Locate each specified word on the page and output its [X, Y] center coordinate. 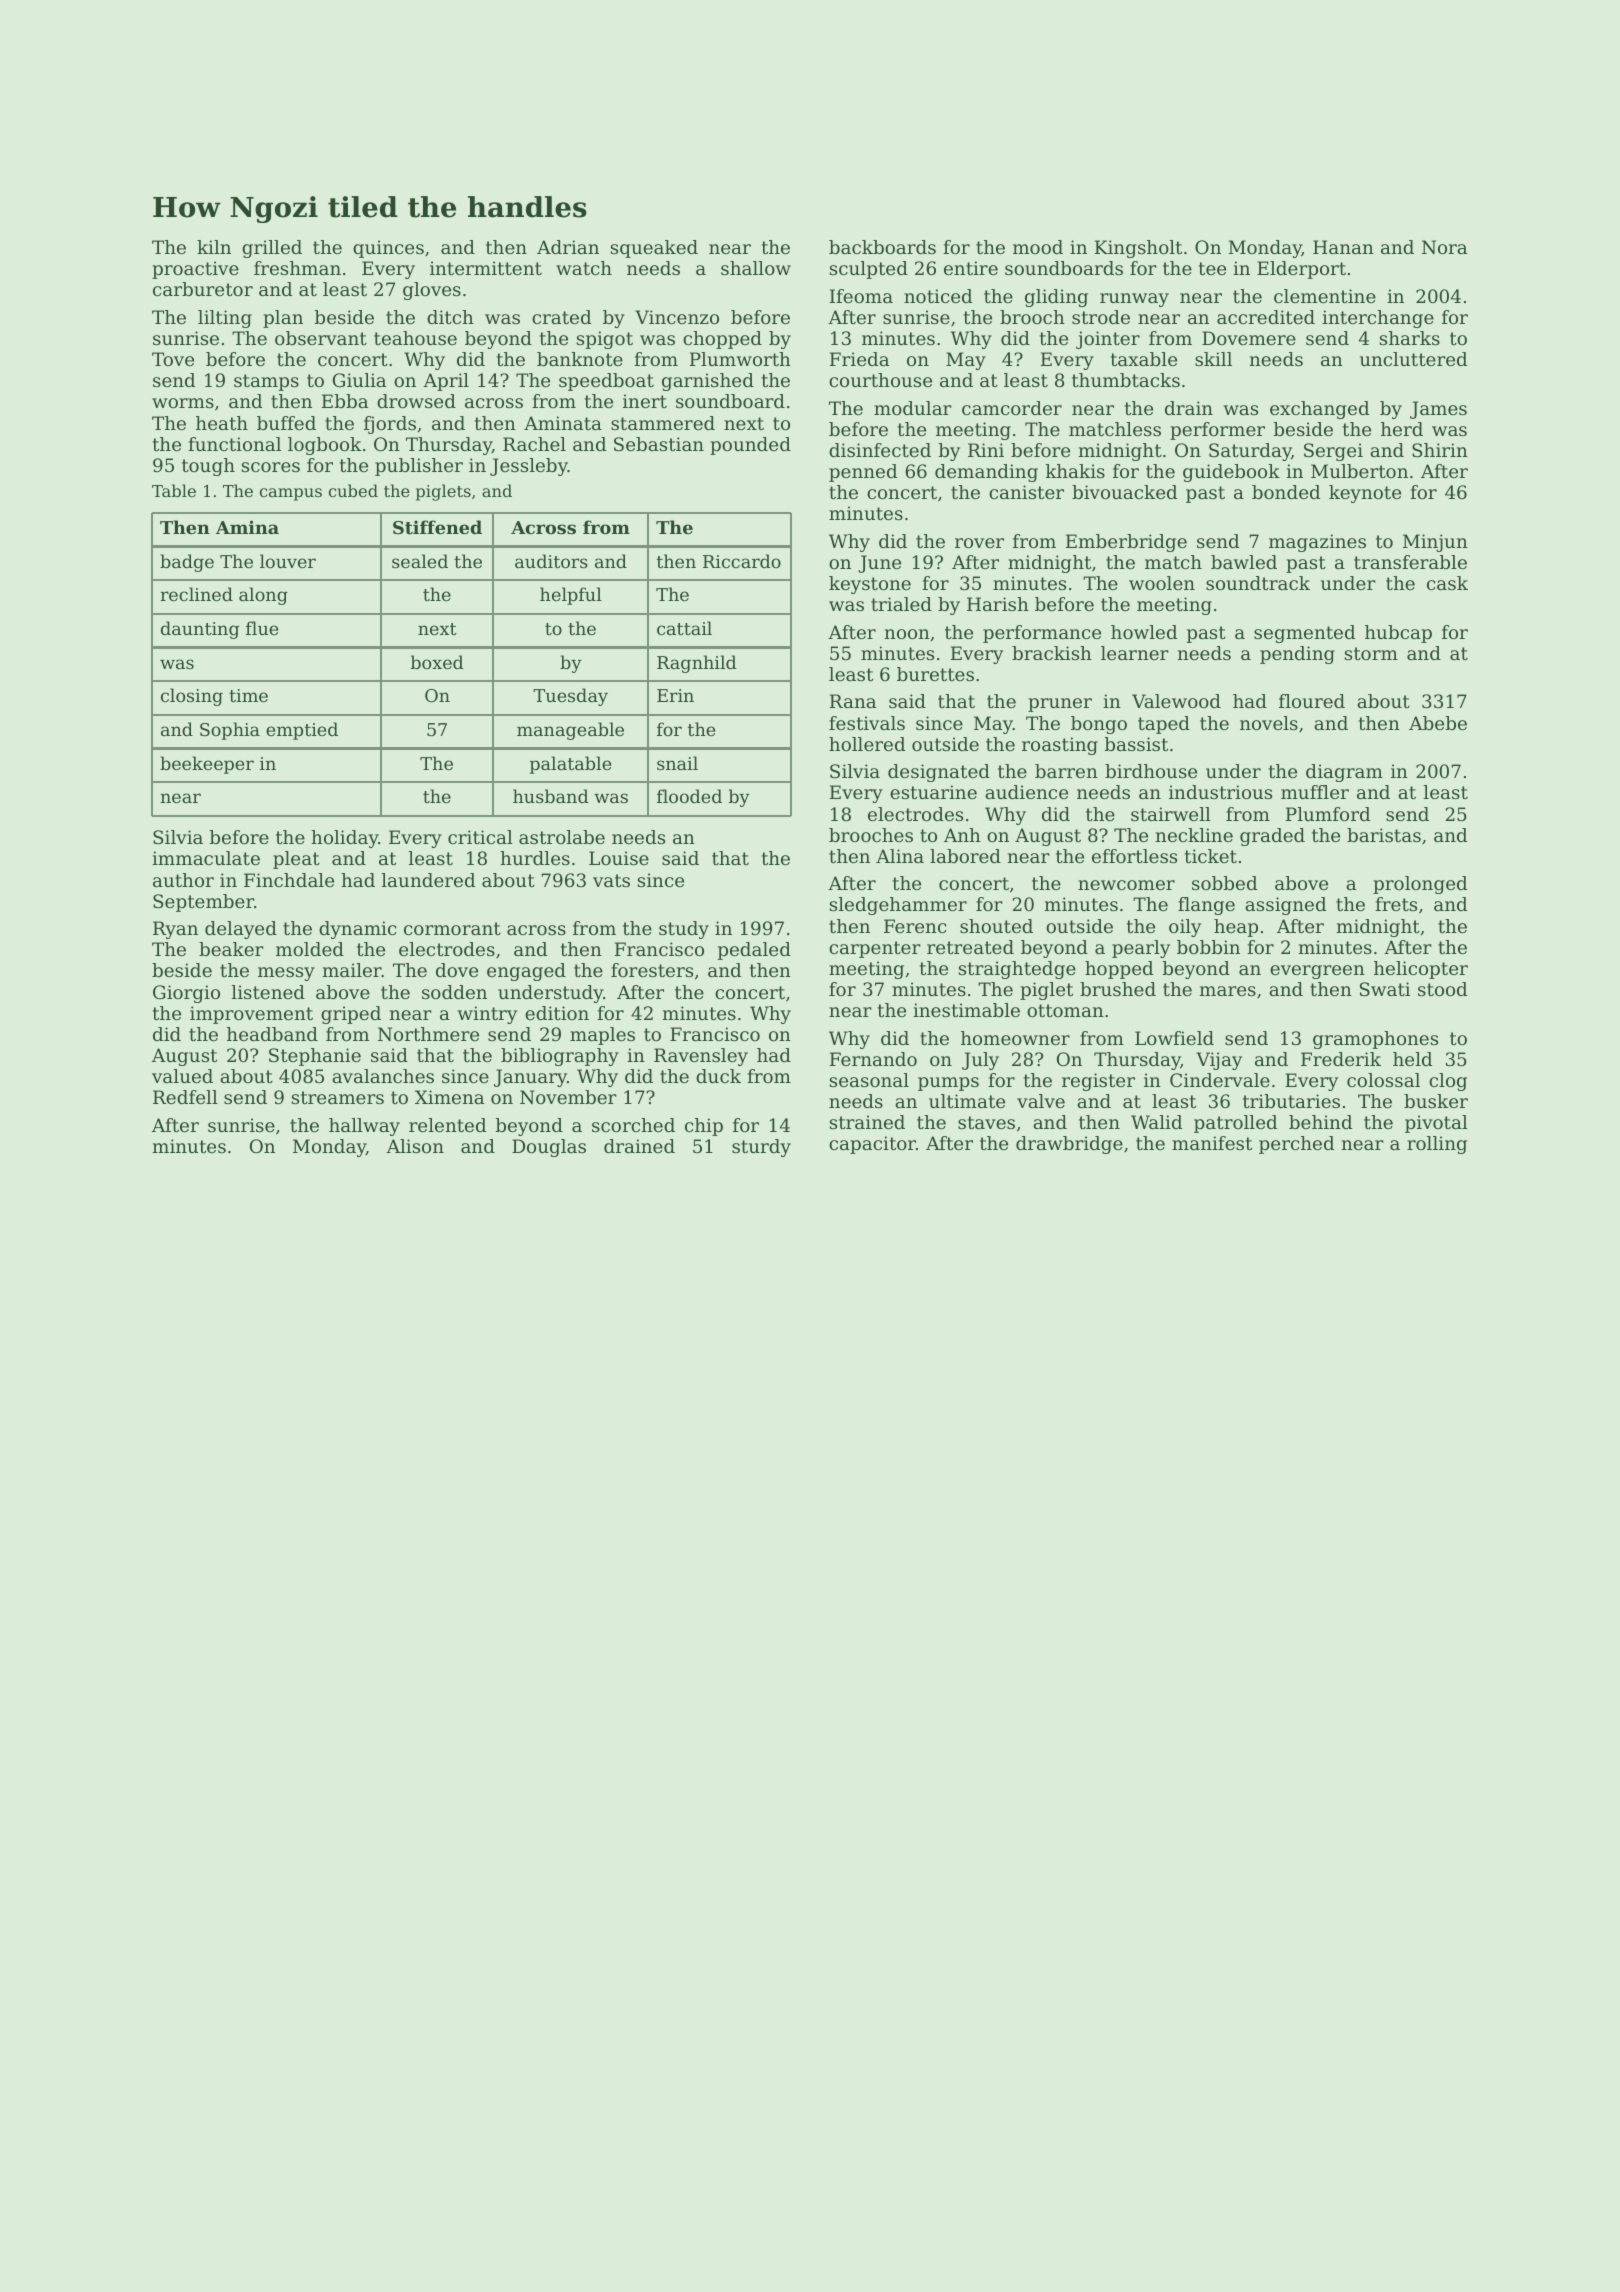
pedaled [754, 951]
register [1098, 1082]
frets [1396, 904]
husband [551, 796]
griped [351, 1015]
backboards [882, 247]
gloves [432, 291]
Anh [962, 835]
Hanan [1343, 247]
